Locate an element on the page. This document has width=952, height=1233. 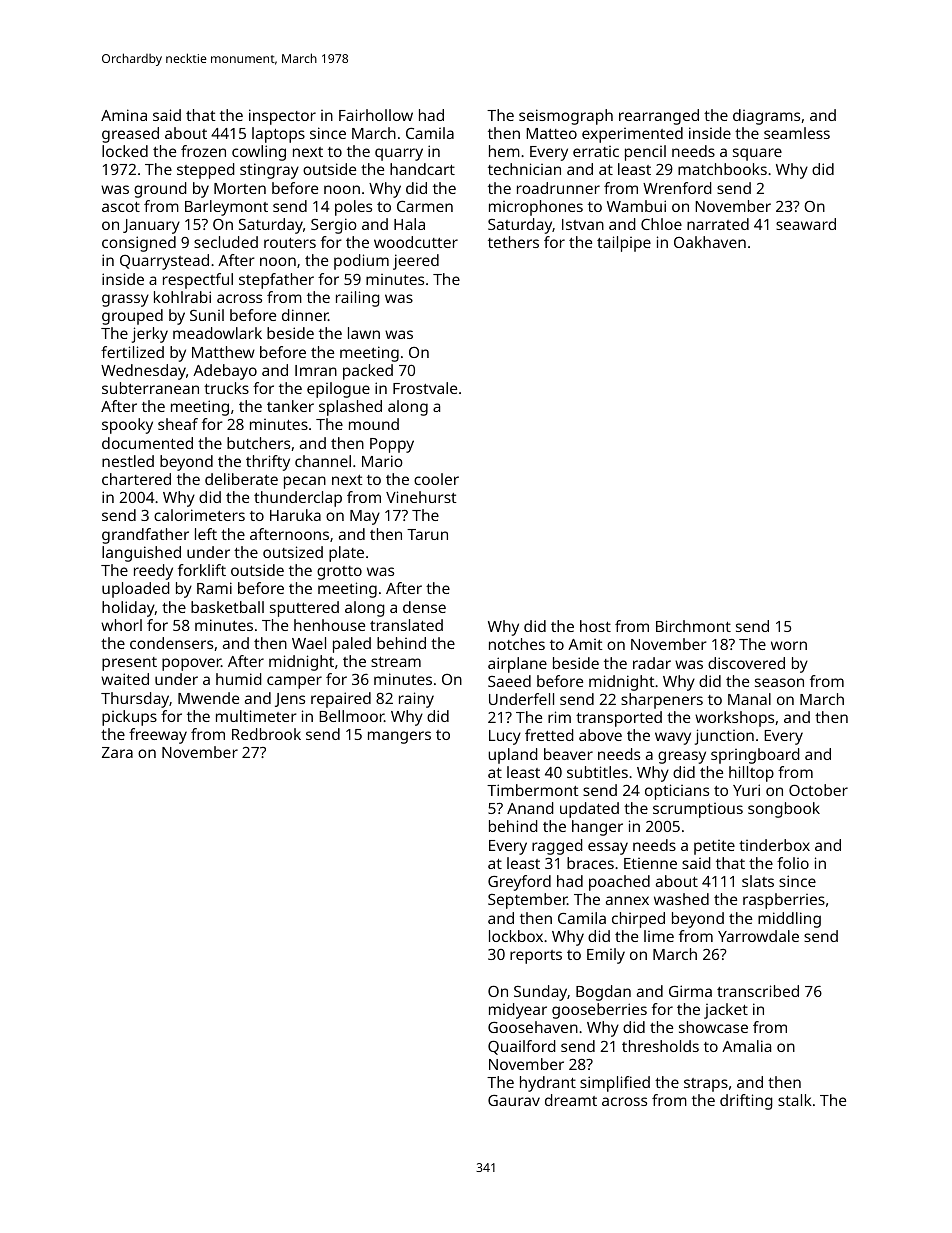
rearranged is located at coordinates (659, 117).
